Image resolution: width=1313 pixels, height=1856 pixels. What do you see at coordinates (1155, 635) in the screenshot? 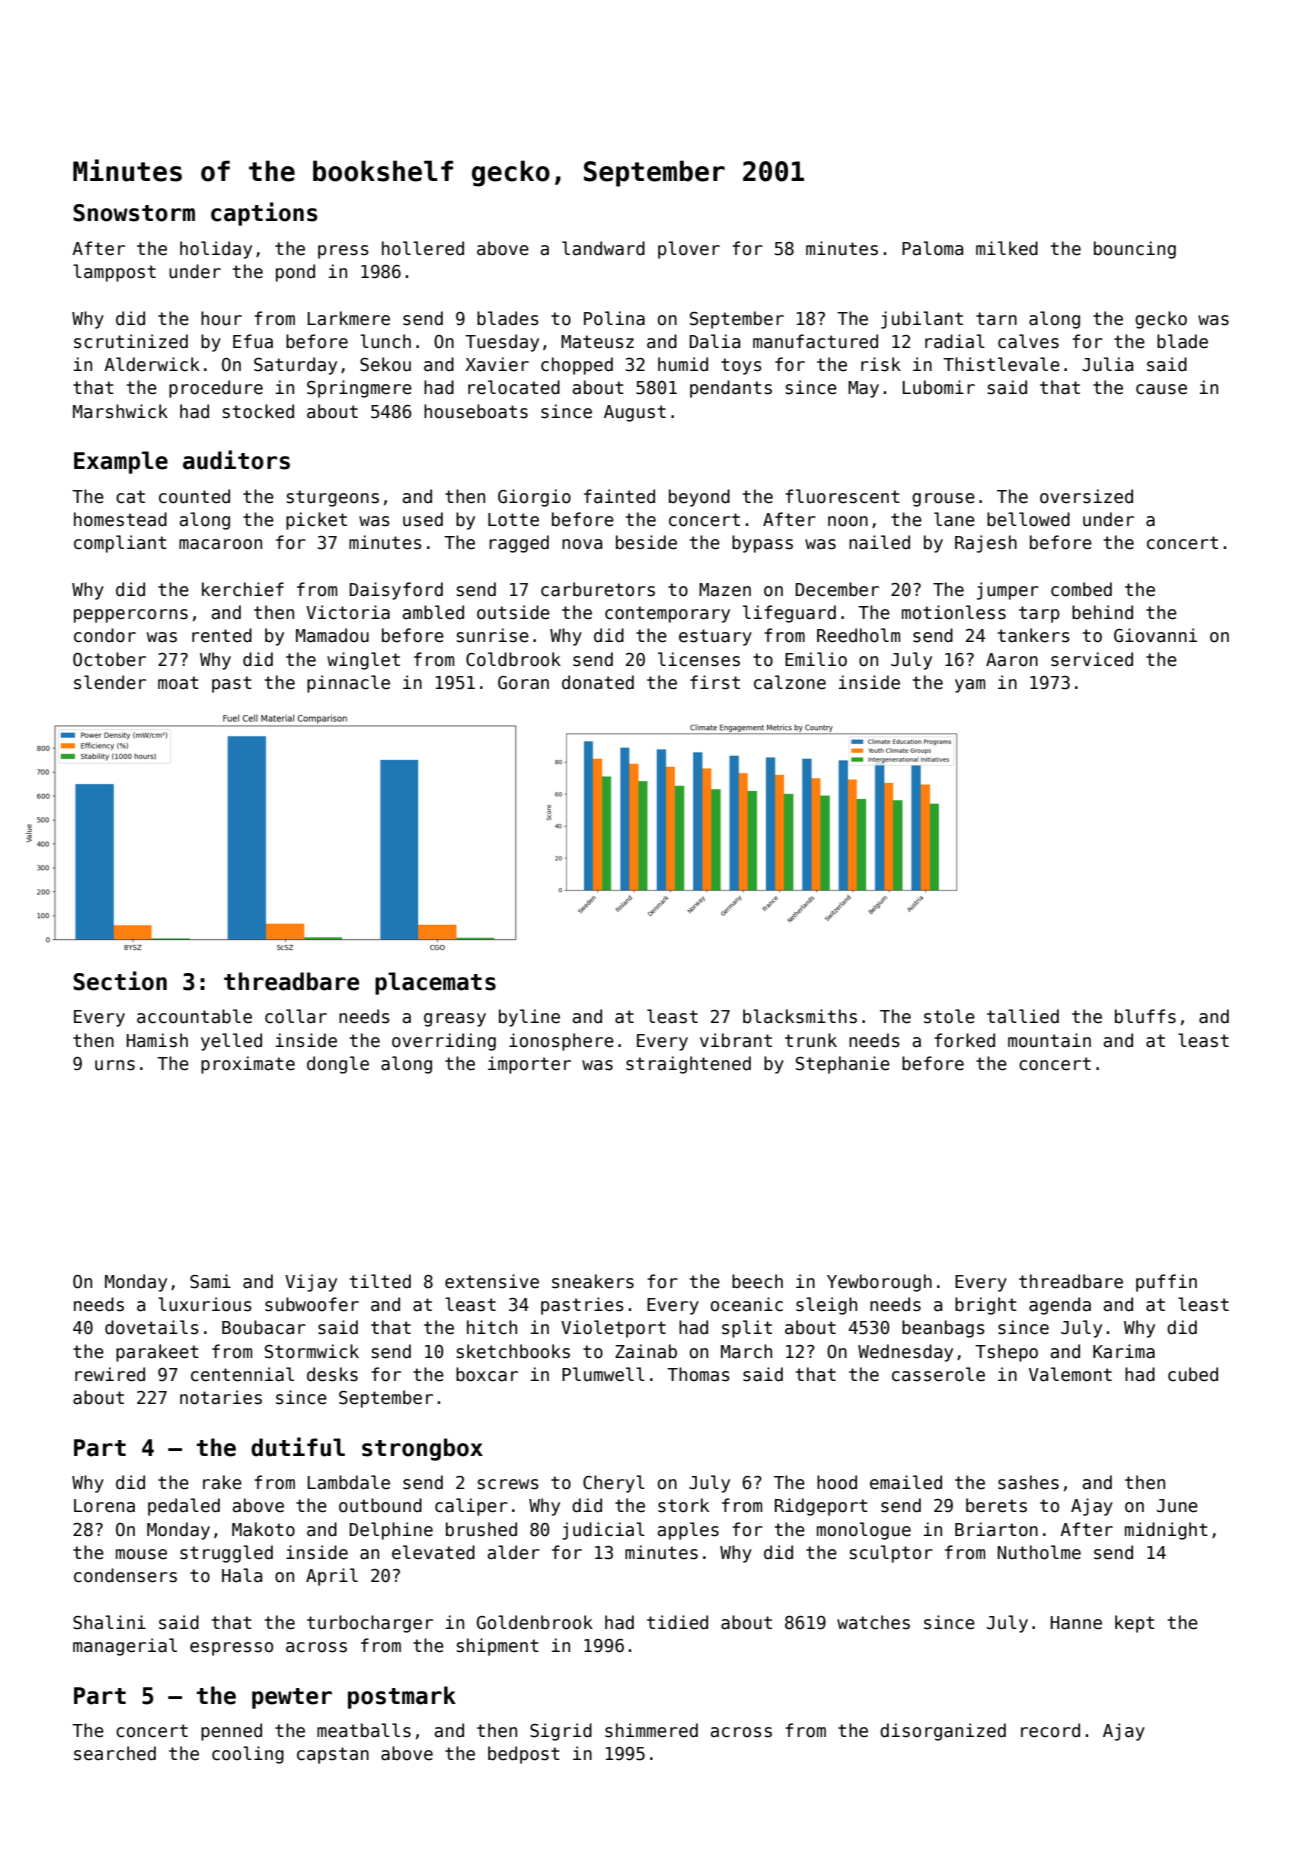
I see `Giovanni` at bounding box center [1155, 635].
